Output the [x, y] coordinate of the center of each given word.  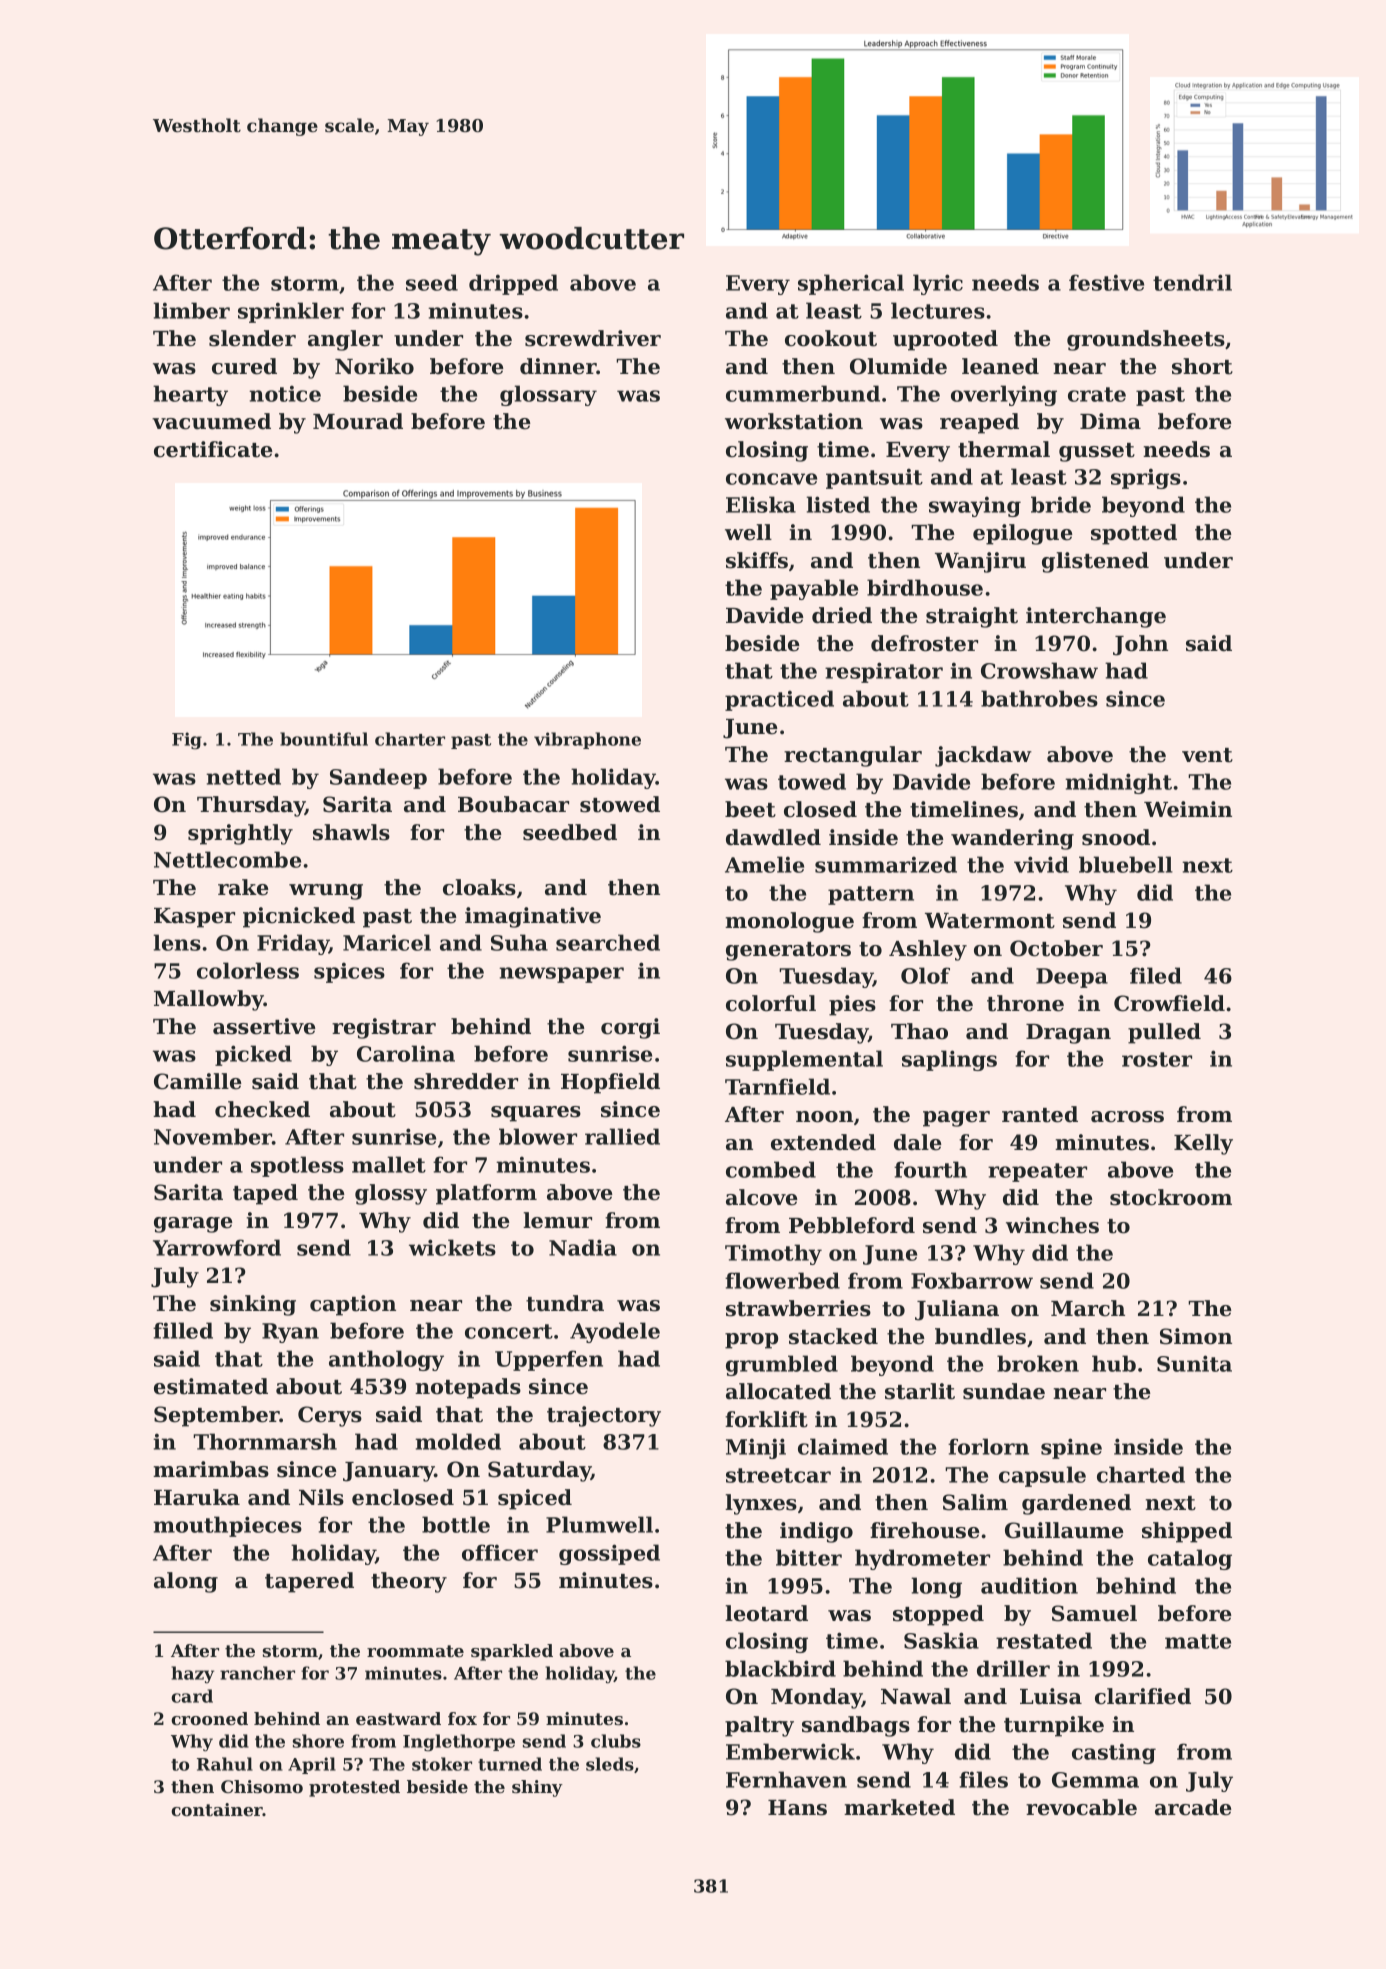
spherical [851, 284]
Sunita [1194, 1363]
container [217, 1809]
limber [191, 310]
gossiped [609, 1554]
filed [1156, 975]
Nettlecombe [227, 859]
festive [1106, 282]
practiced [779, 700]
